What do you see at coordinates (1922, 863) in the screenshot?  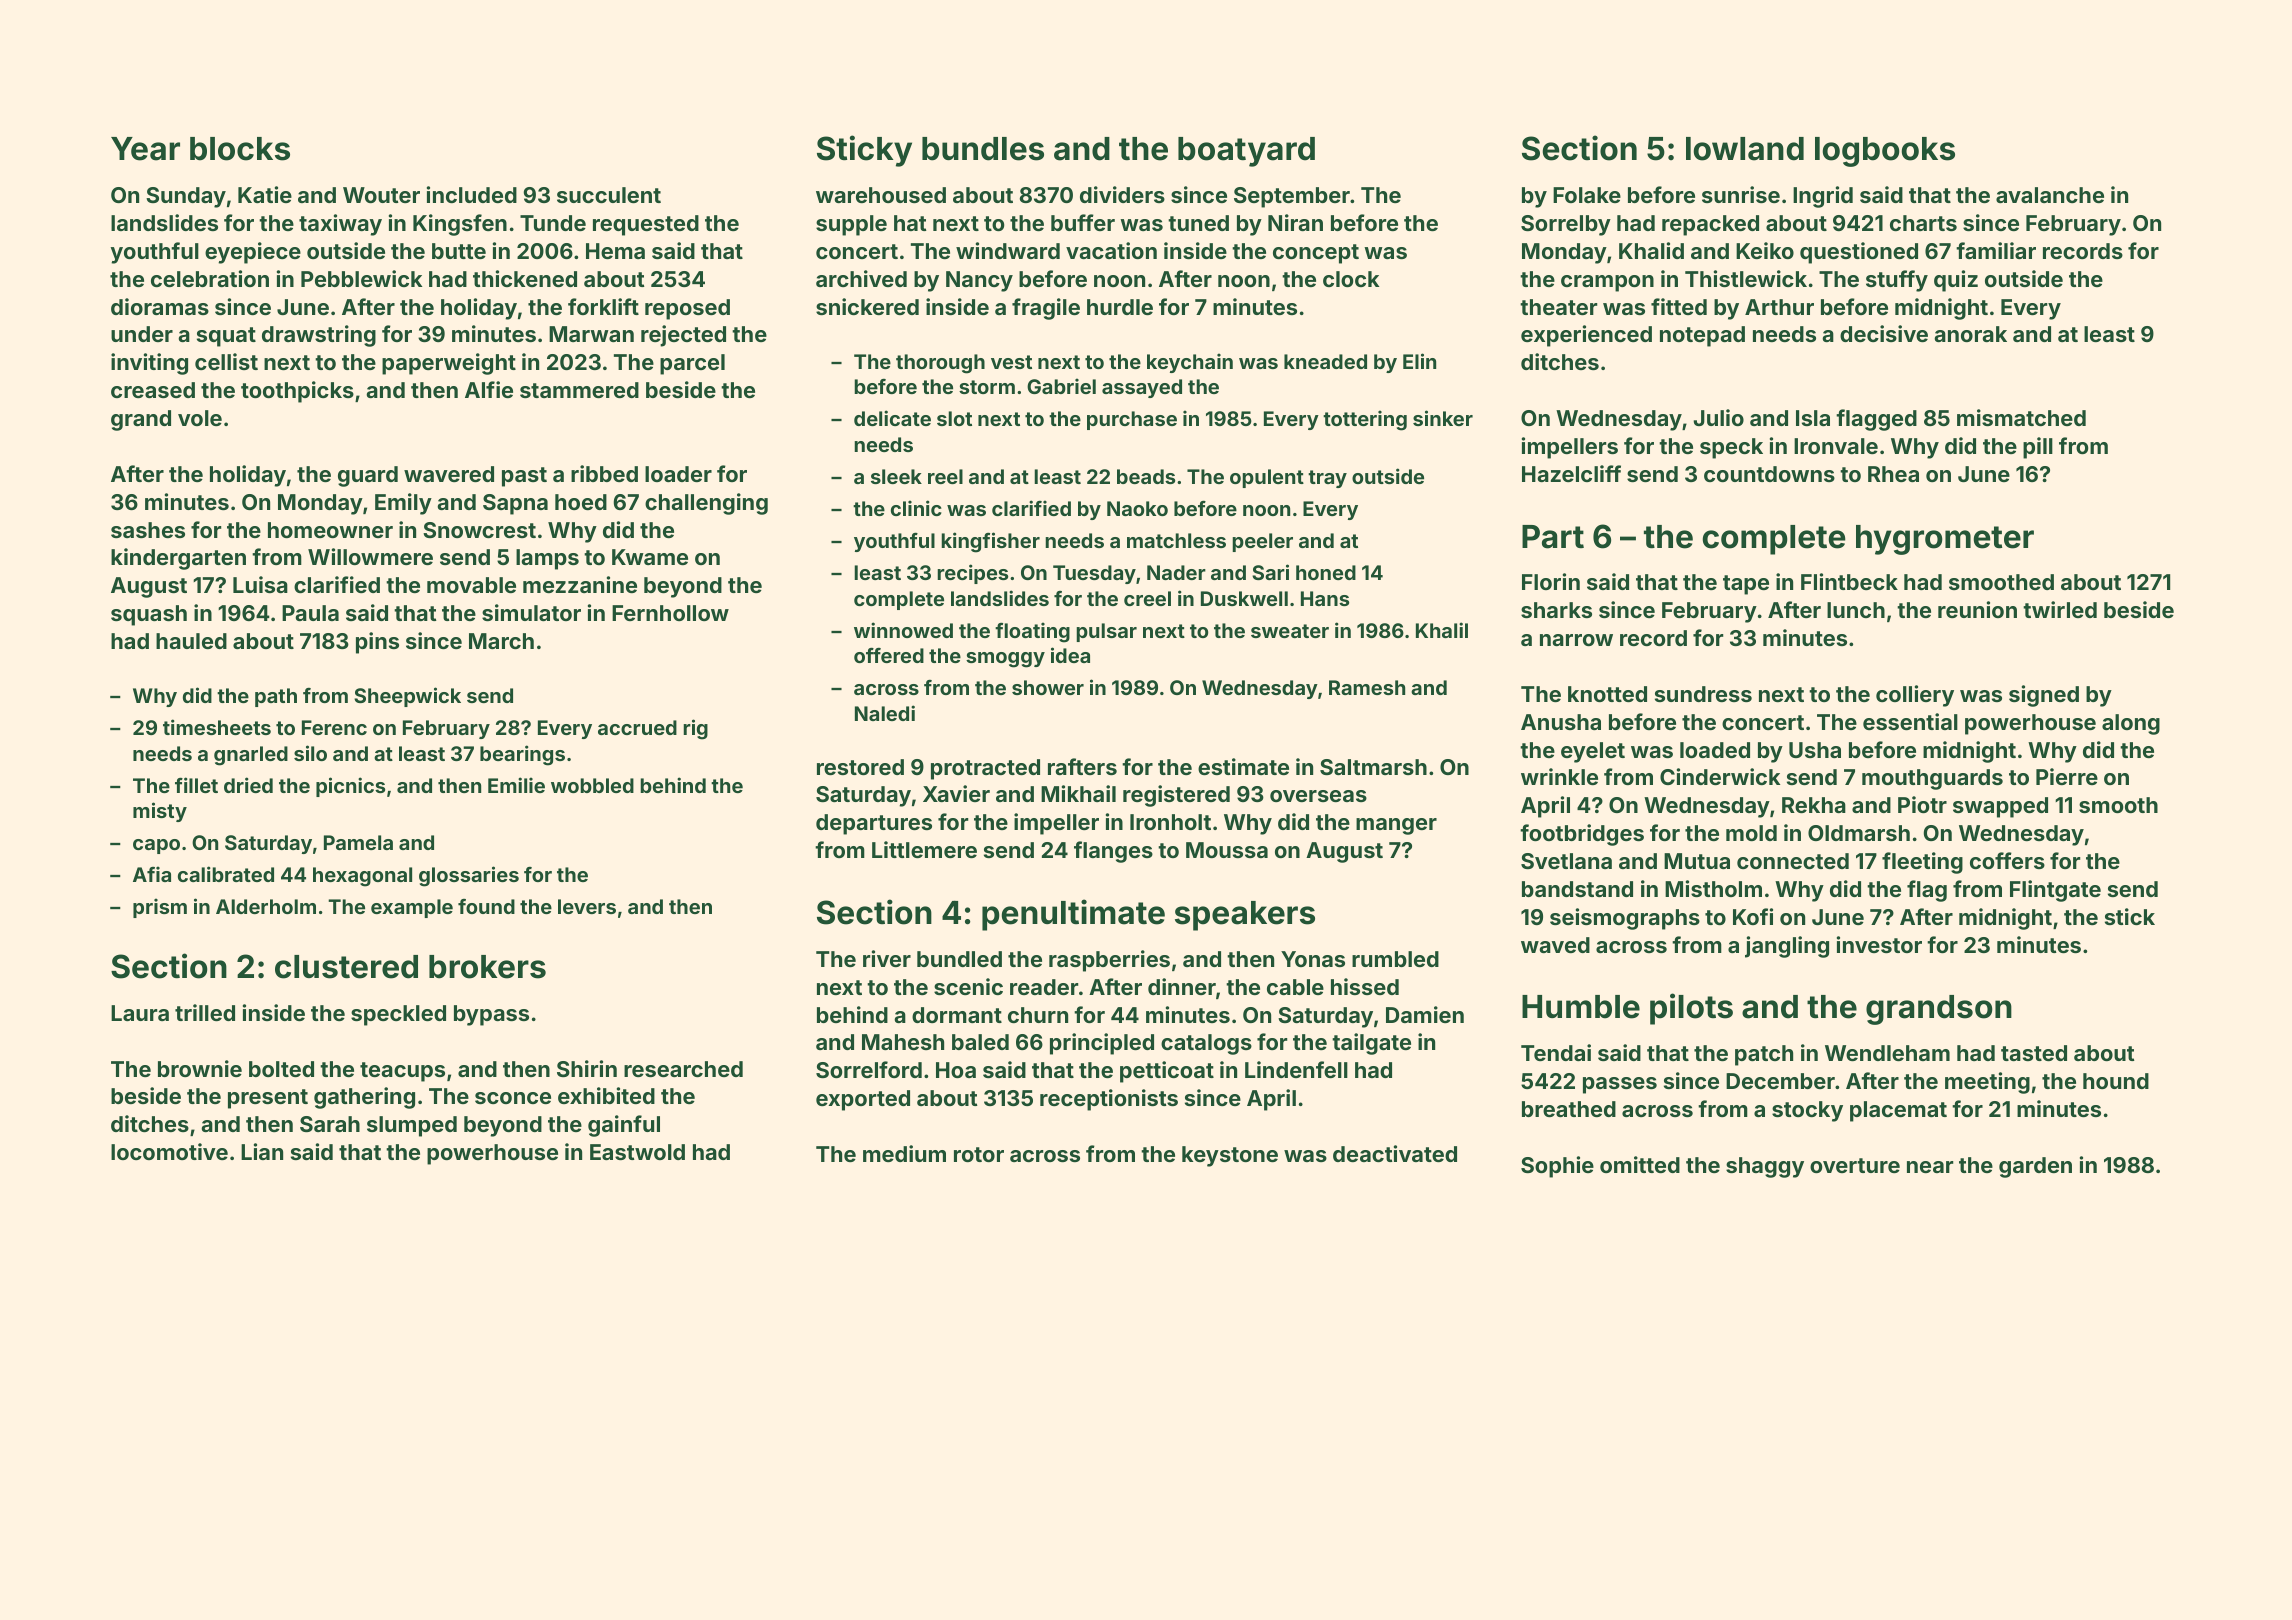 I see `fleeting` at bounding box center [1922, 863].
